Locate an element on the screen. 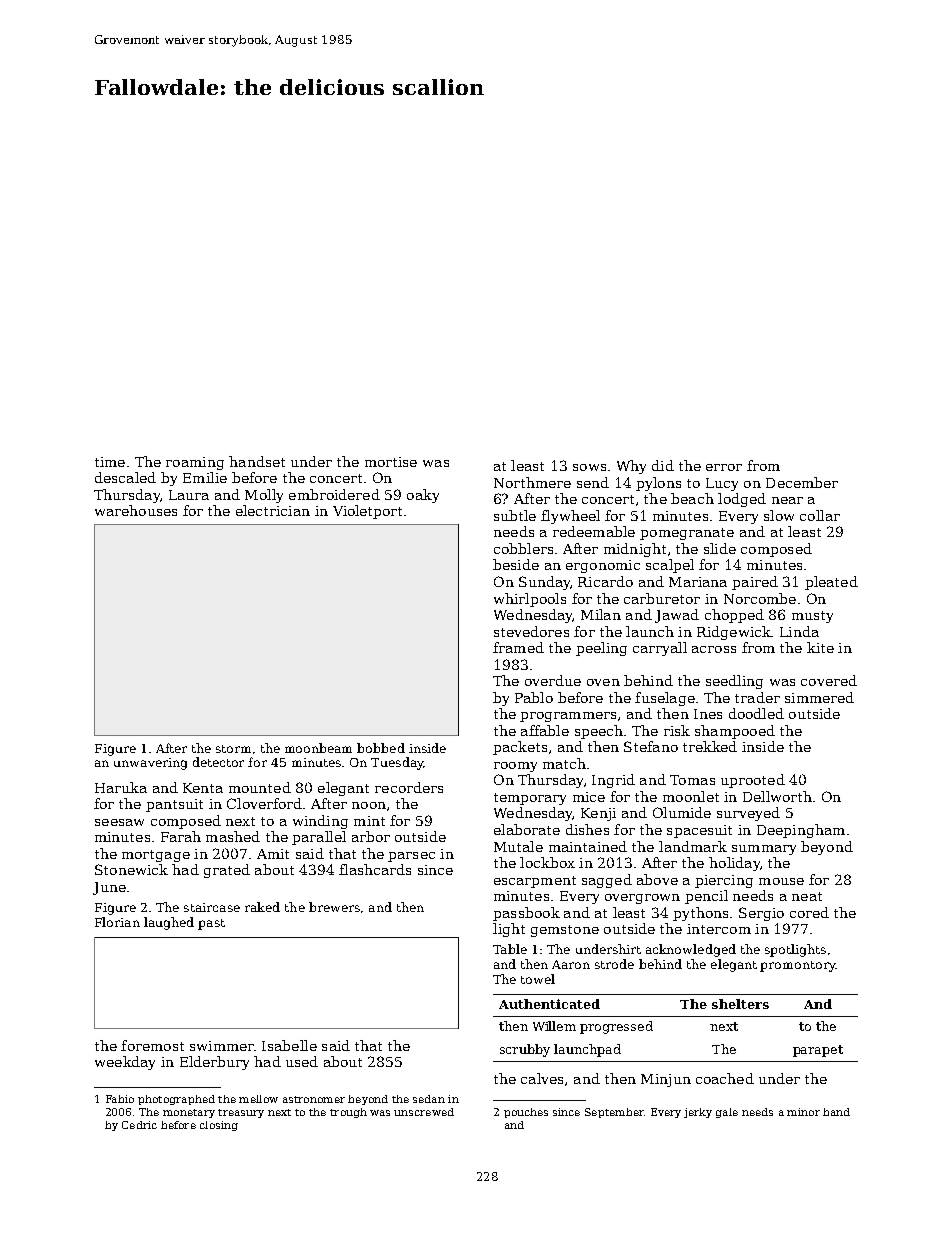 This screenshot has width=952, height=1233. passbook is located at coordinates (526, 914).
